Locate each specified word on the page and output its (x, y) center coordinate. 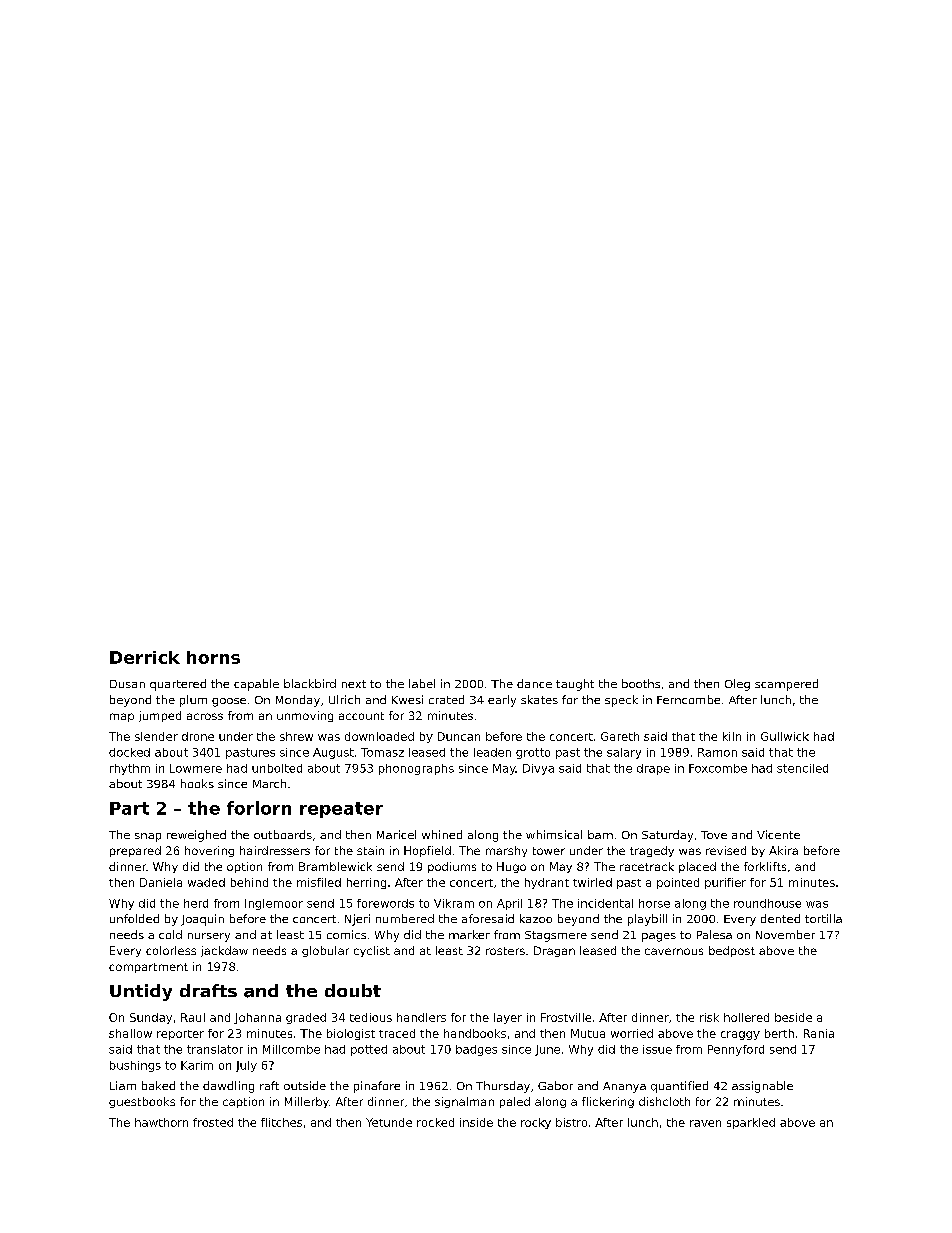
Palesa (714, 934)
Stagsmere (556, 936)
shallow (130, 1033)
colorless (171, 950)
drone (198, 736)
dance (534, 683)
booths (641, 683)
